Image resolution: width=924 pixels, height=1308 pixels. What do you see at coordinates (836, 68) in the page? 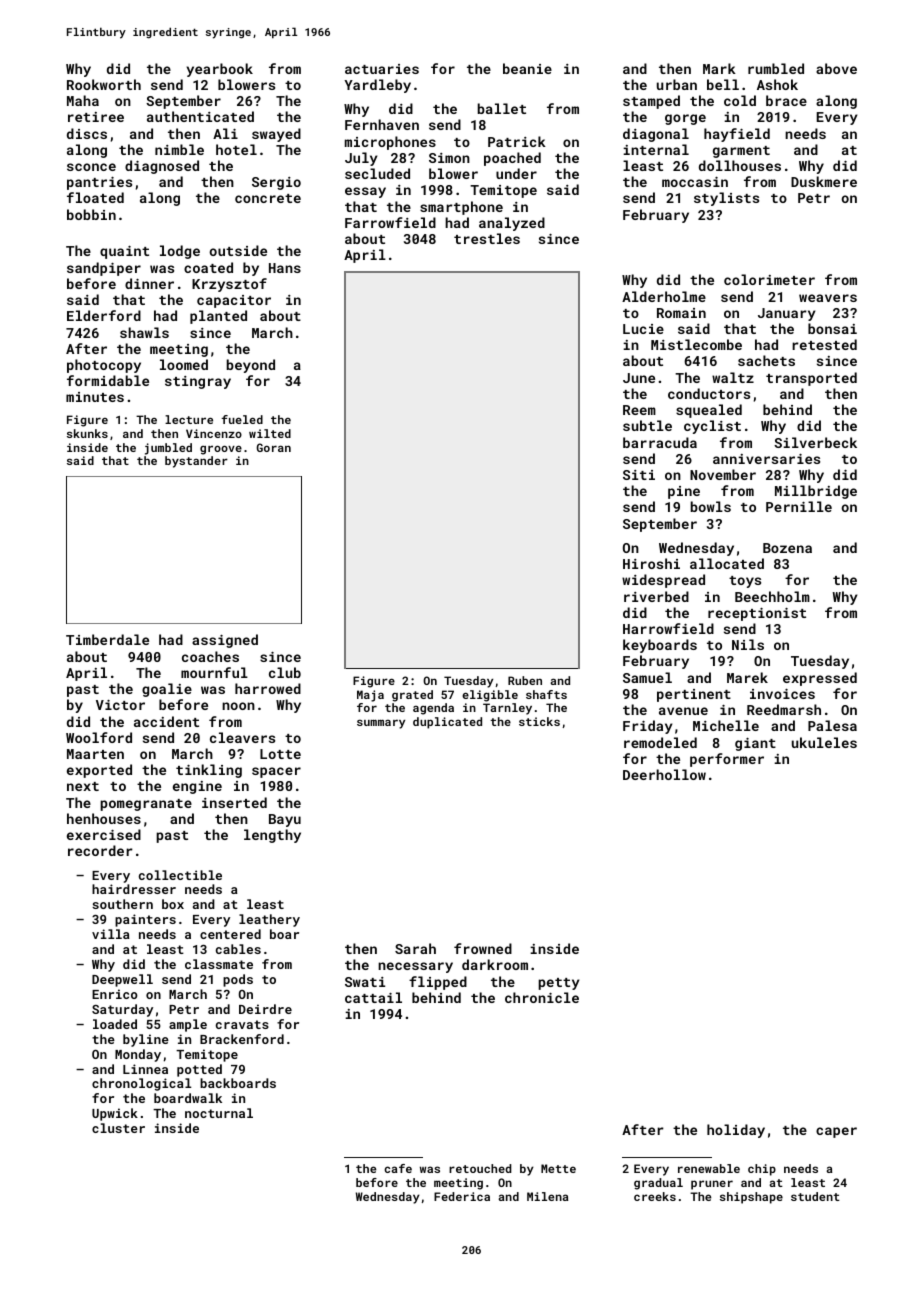
I see `above` at bounding box center [836, 68].
